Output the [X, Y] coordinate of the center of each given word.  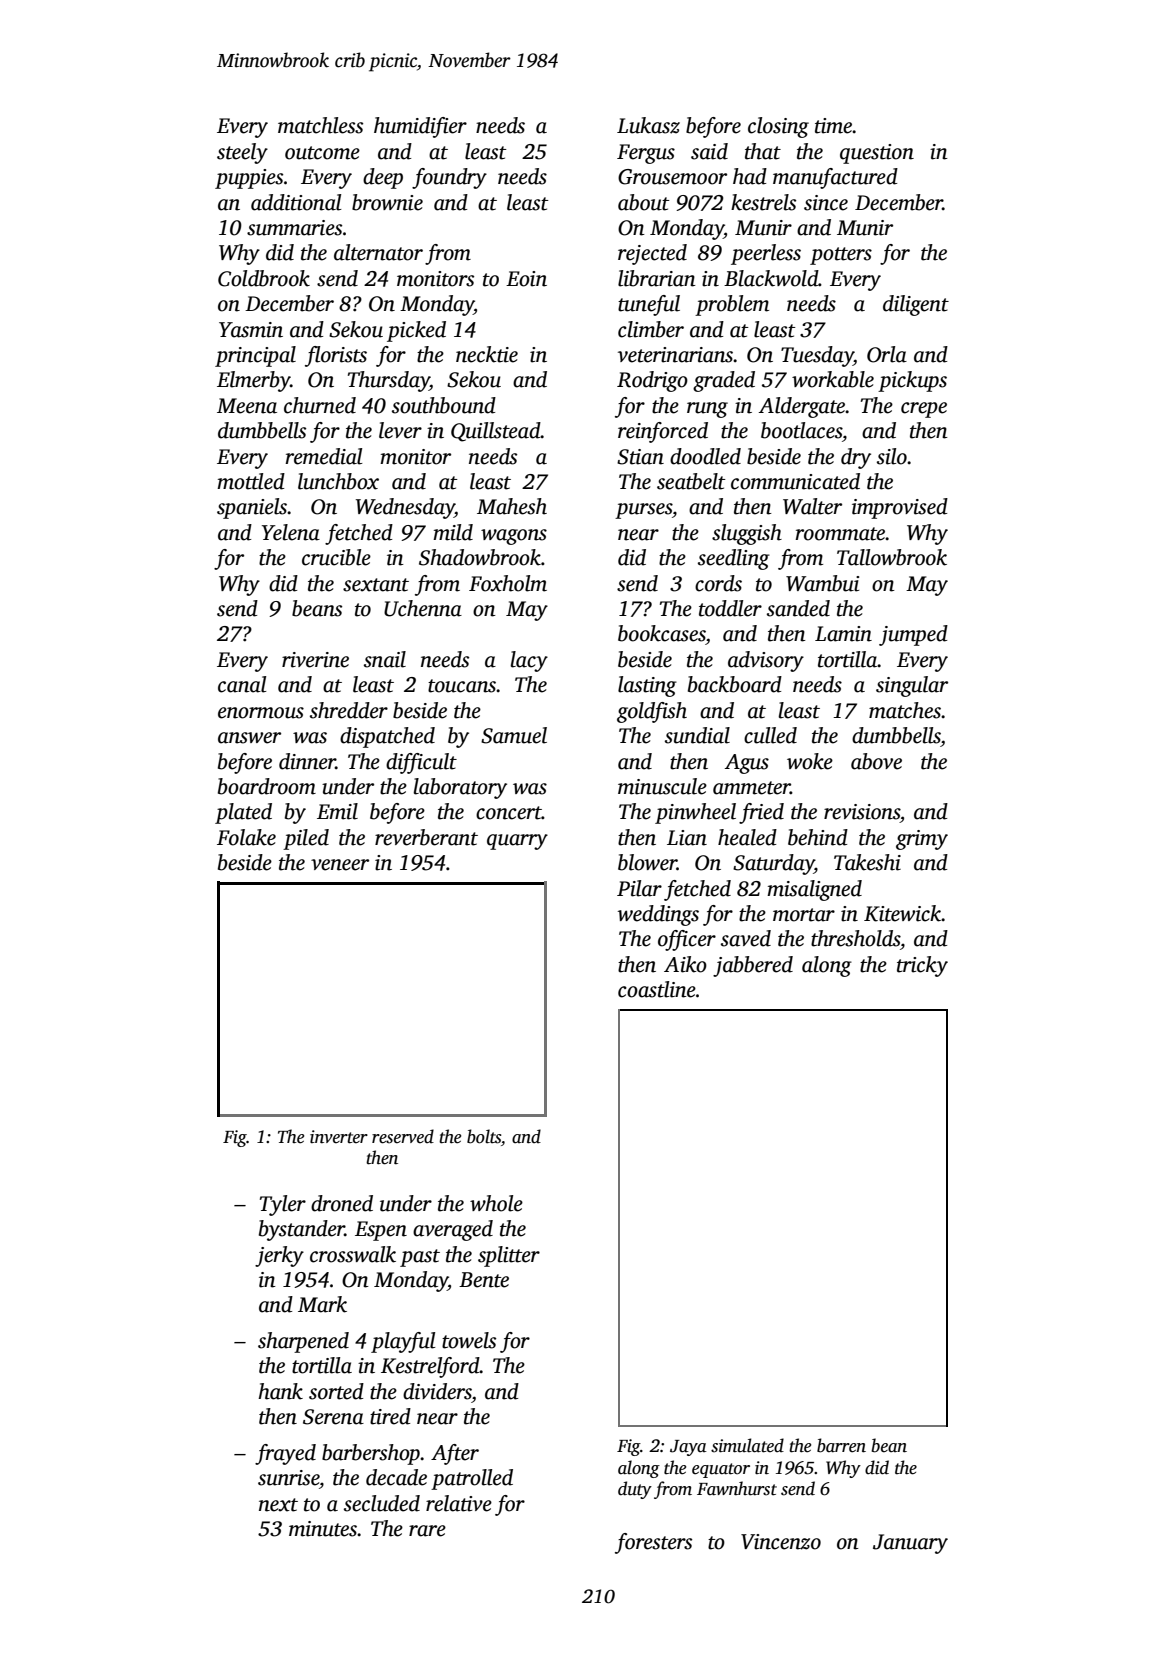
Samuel [514, 735]
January [910, 1544]
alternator [378, 252]
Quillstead [496, 432]
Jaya [688, 1448]
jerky [279, 1256]
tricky [922, 966]
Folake [246, 837]
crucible [336, 557]
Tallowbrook [892, 557]
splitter [509, 1256]
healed [747, 837]
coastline [657, 989]
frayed [285, 1454]
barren [841, 1445]
